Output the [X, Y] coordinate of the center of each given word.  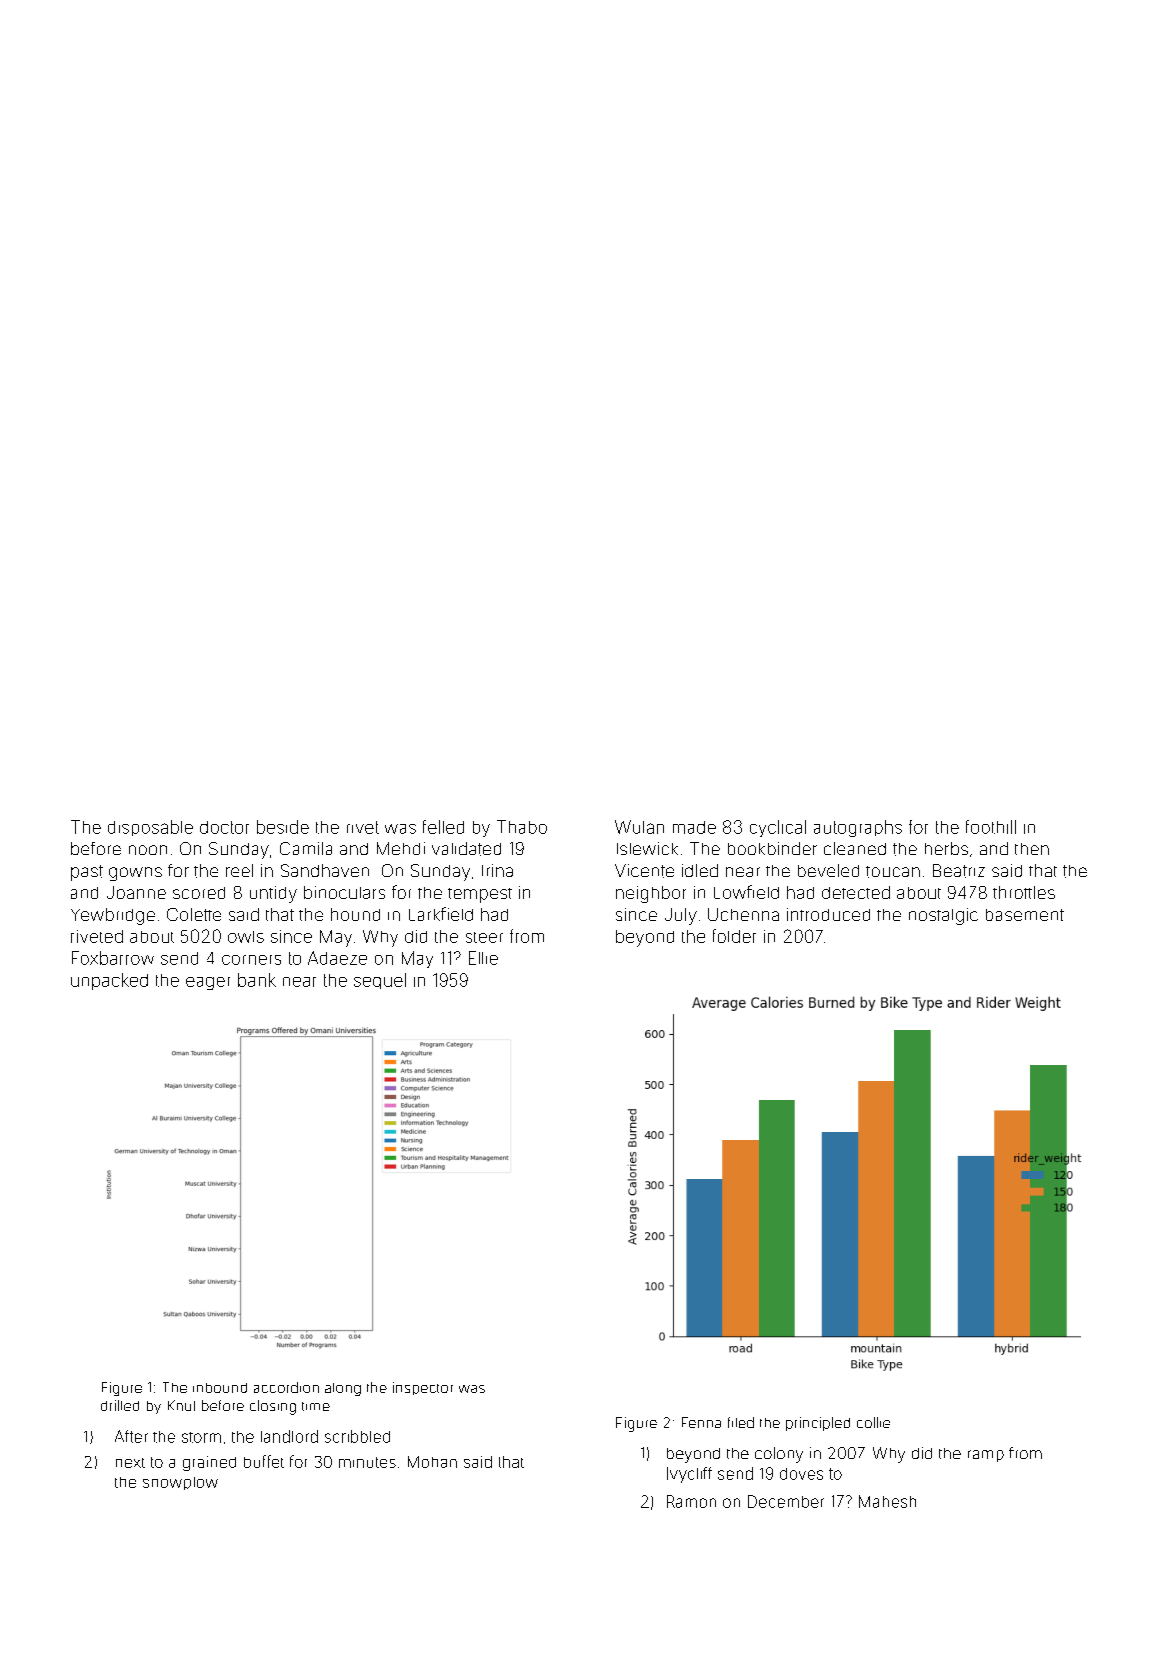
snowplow [180, 1483]
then [1032, 849]
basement [1025, 915]
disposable [150, 828]
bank [257, 980]
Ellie [483, 958]
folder [734, 936]
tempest [480, 895]
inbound [220, 1388]
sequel [380, 981]
